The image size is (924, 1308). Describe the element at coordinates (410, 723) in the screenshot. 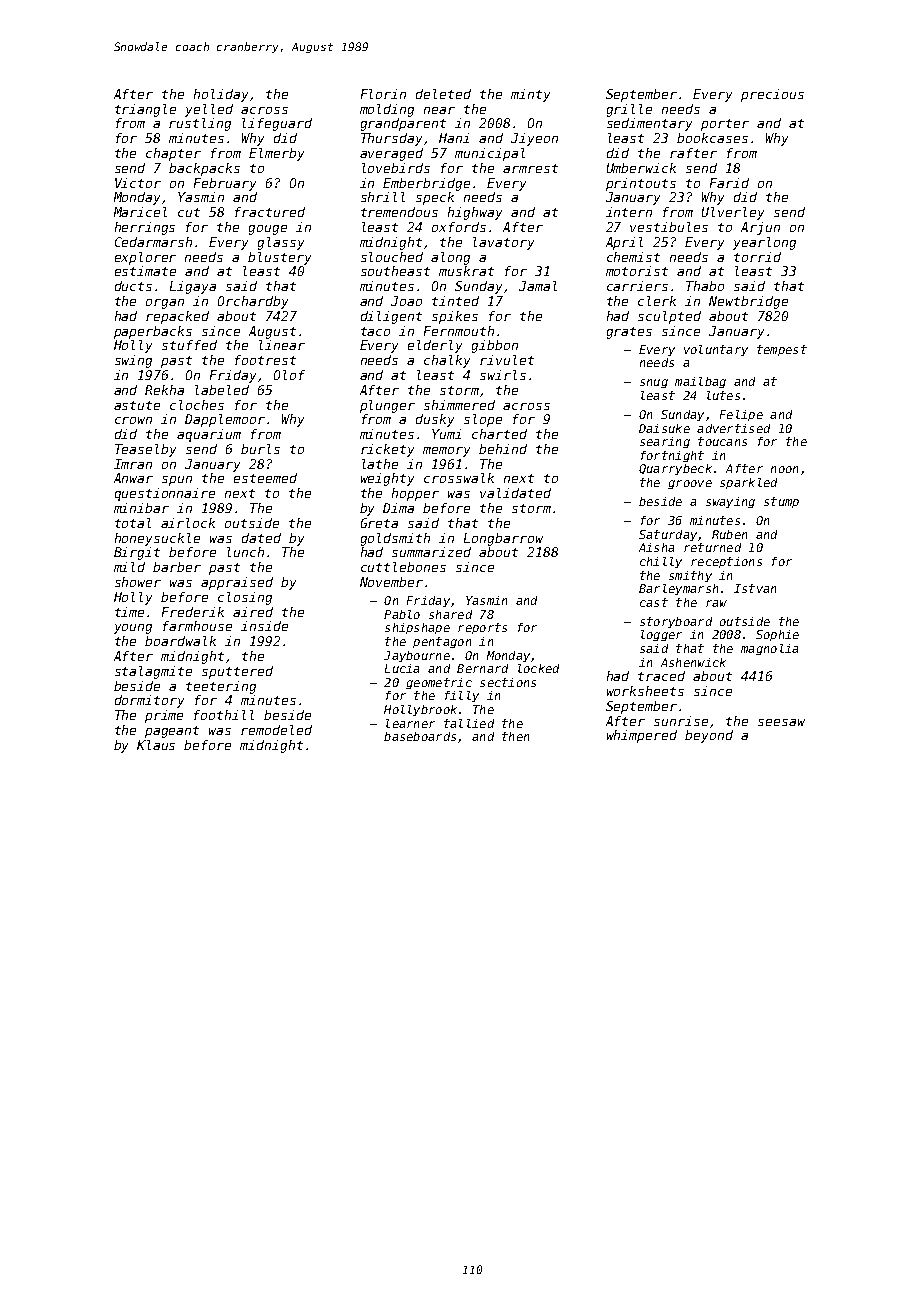

I see `learner` at that location.
